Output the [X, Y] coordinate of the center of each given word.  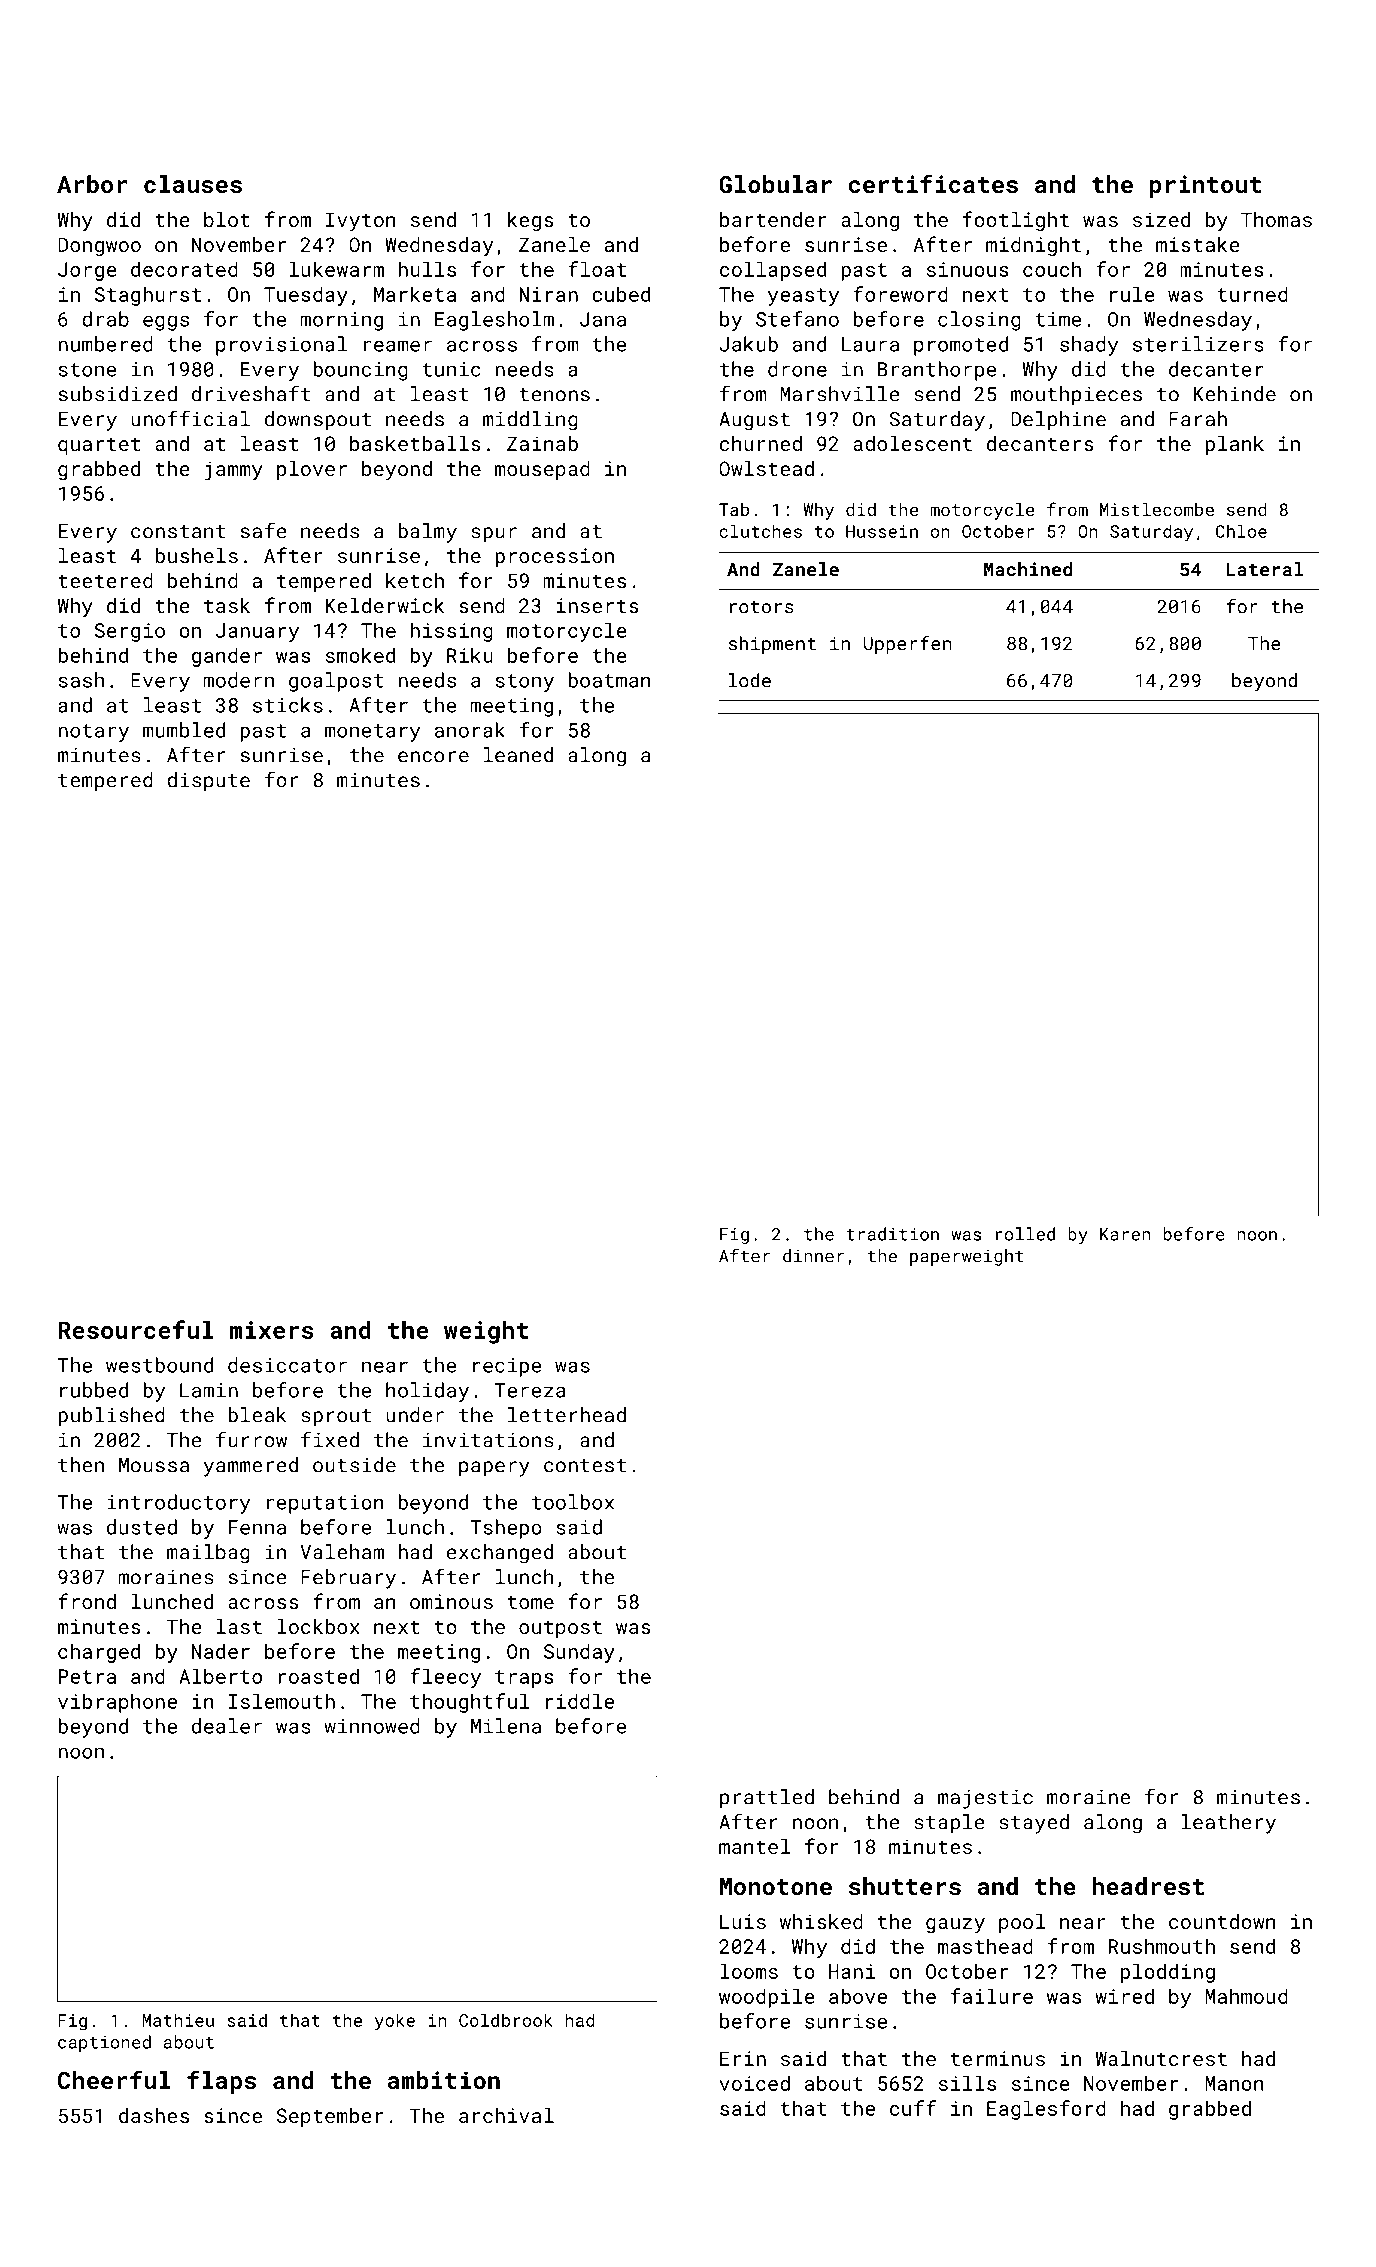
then [81, 1465]
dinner [813, 1256]
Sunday [579, 1653]
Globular [775, 184]
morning [341, 321]
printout [1205, 186]
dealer [227, 1726]
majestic [985, 1799]
